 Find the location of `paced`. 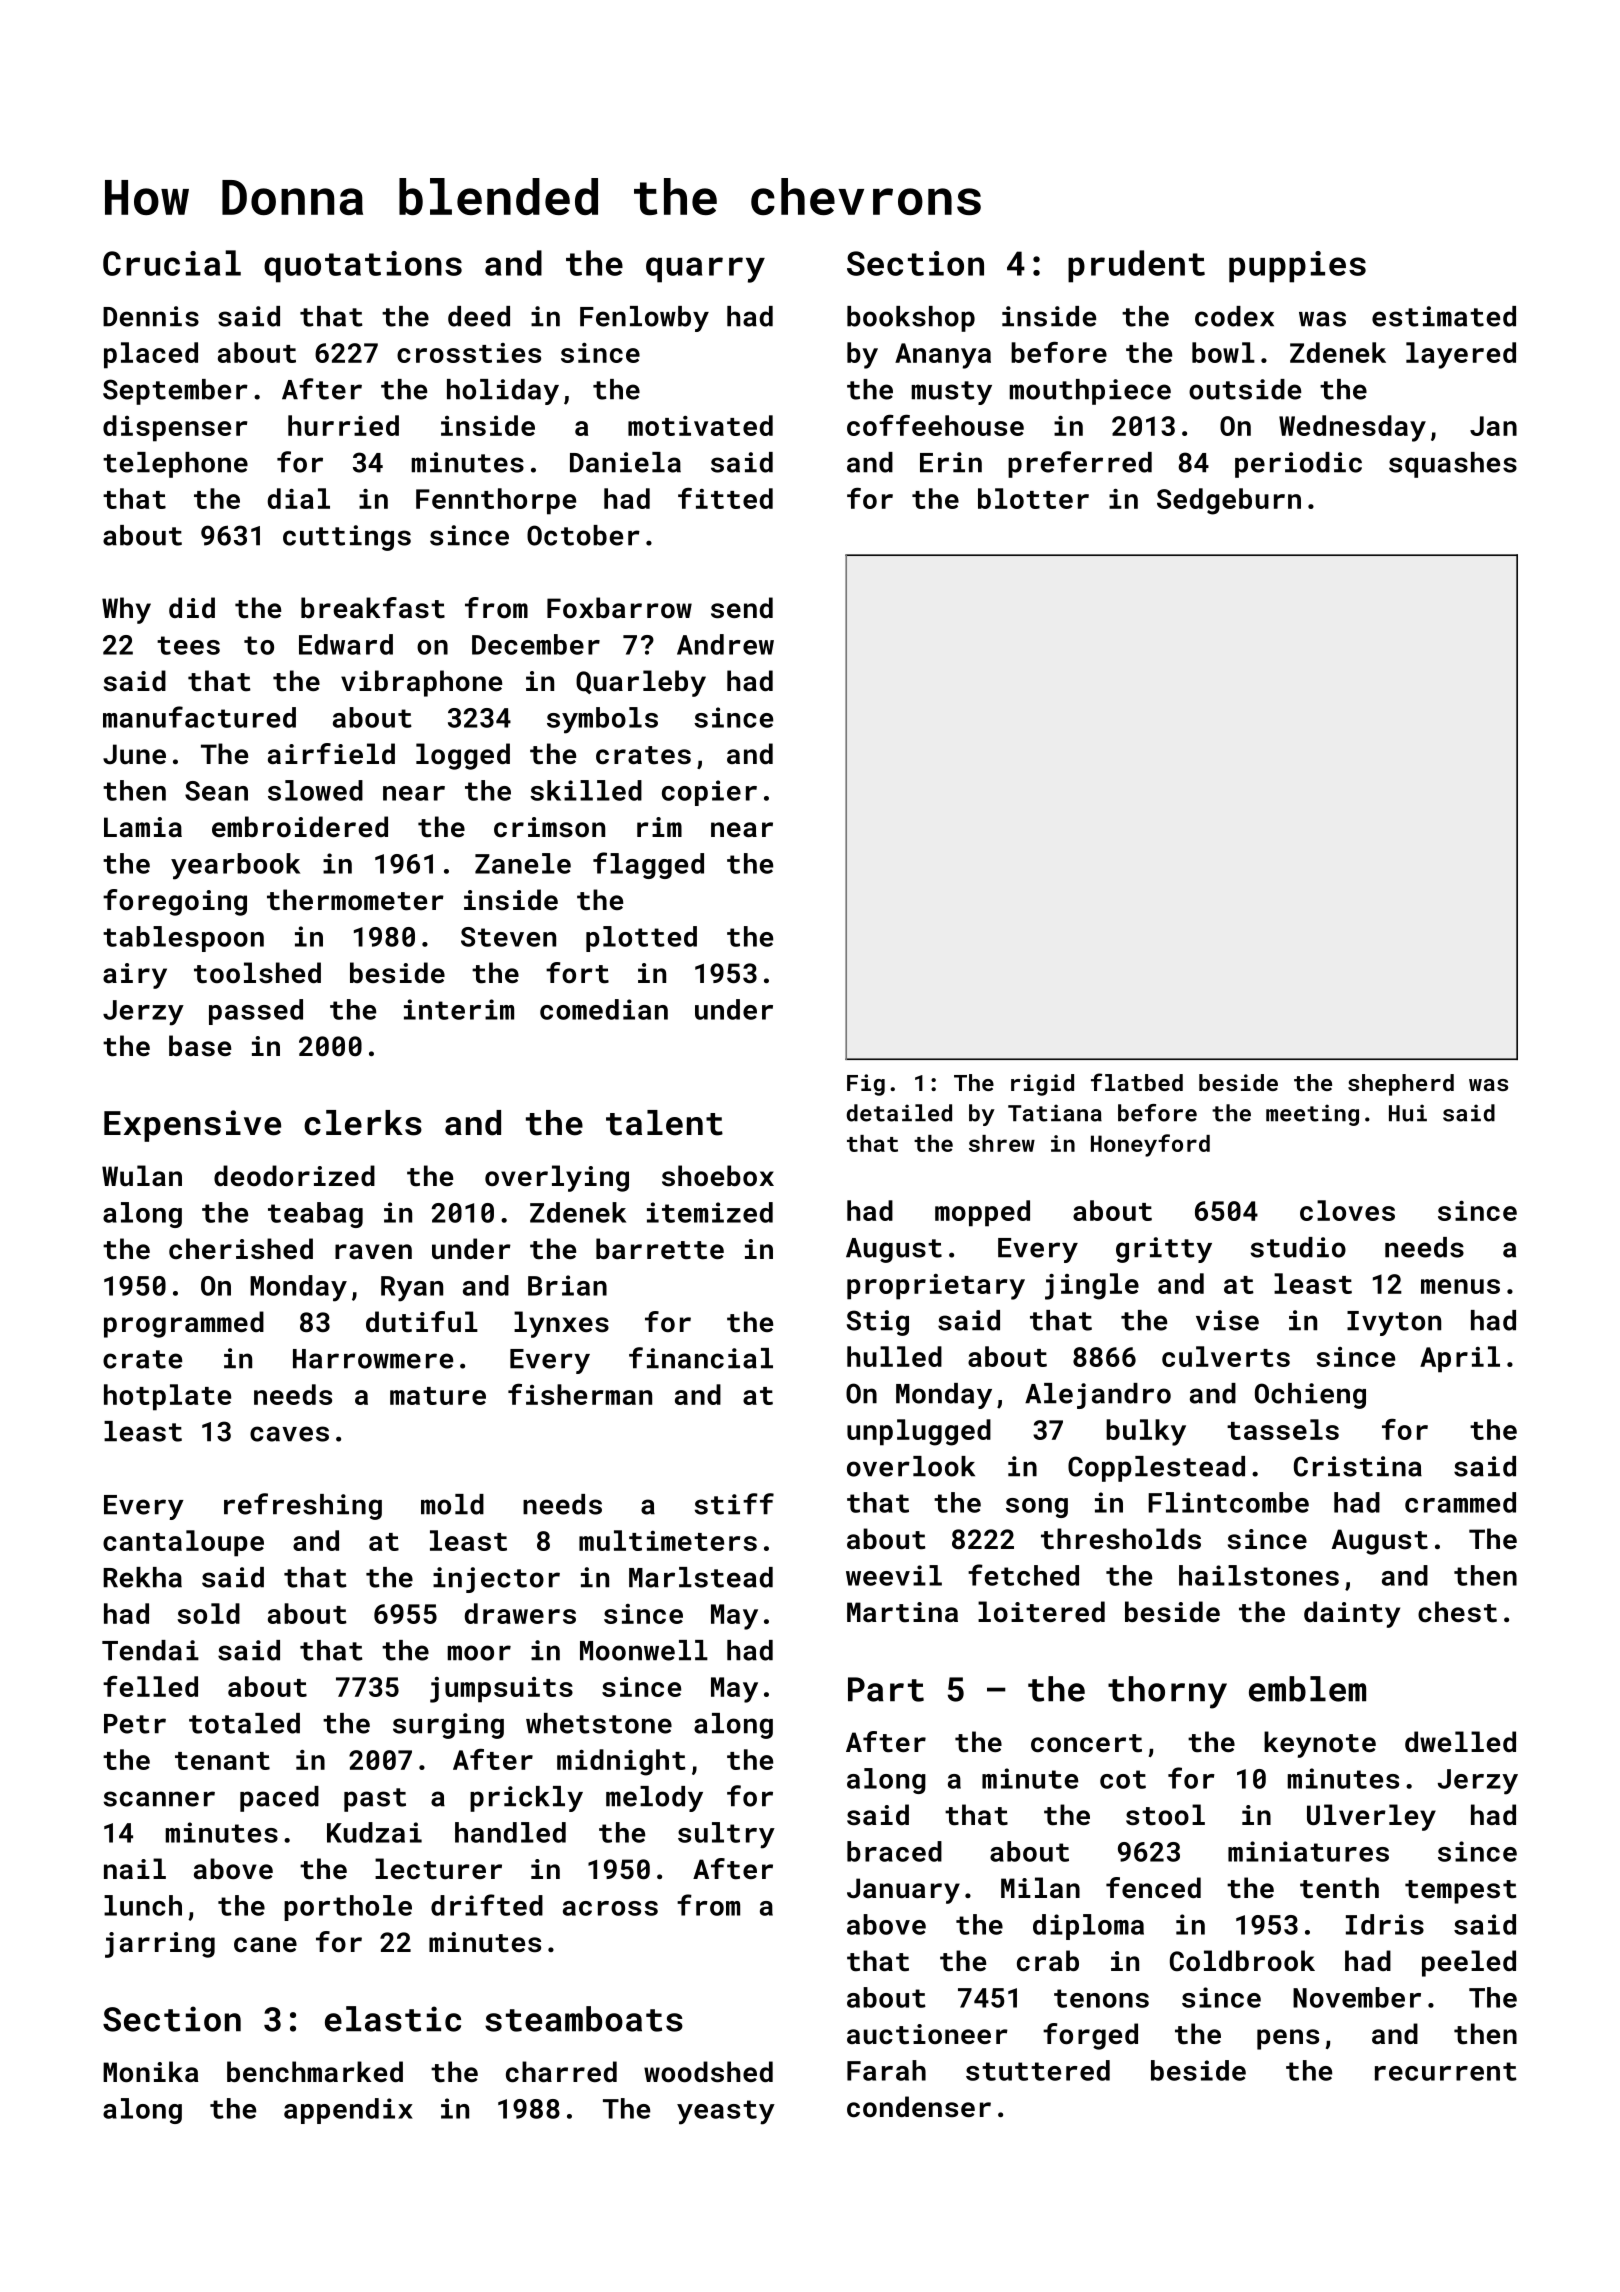

paced is located at coordinates (279, 1799).
